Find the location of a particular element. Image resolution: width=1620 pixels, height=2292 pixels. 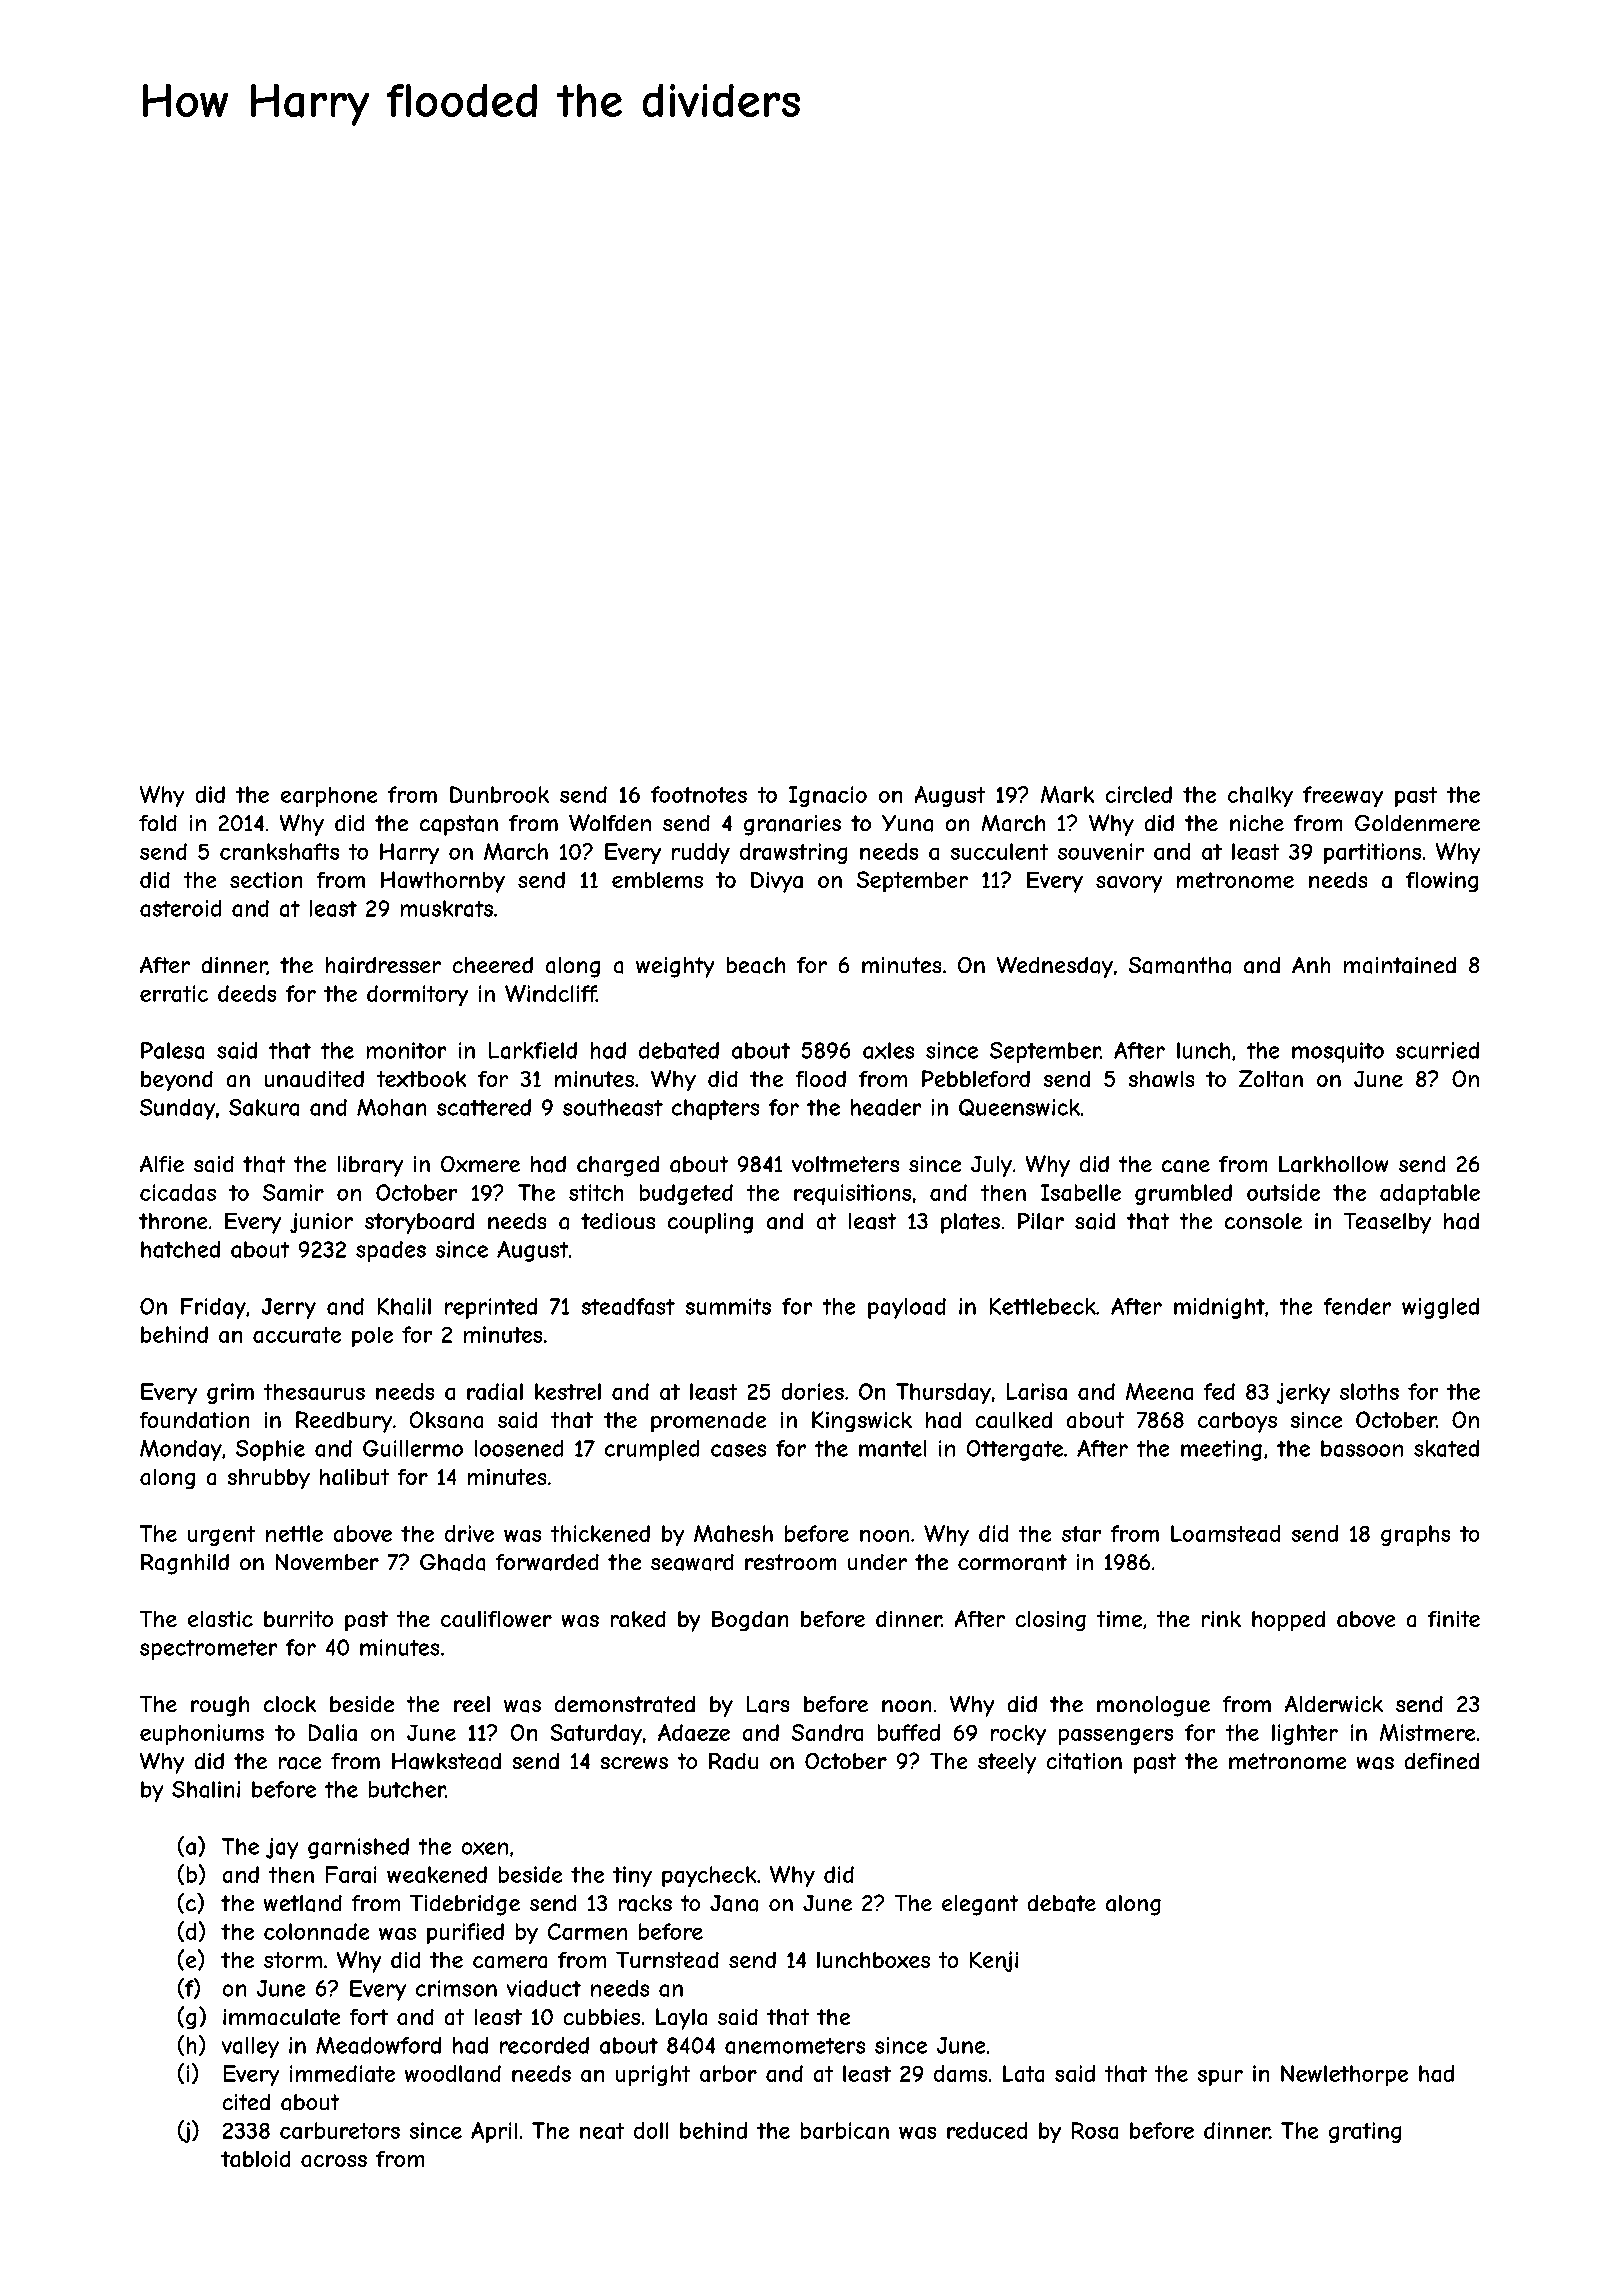

savory is located at coordinates (1129, 884).
